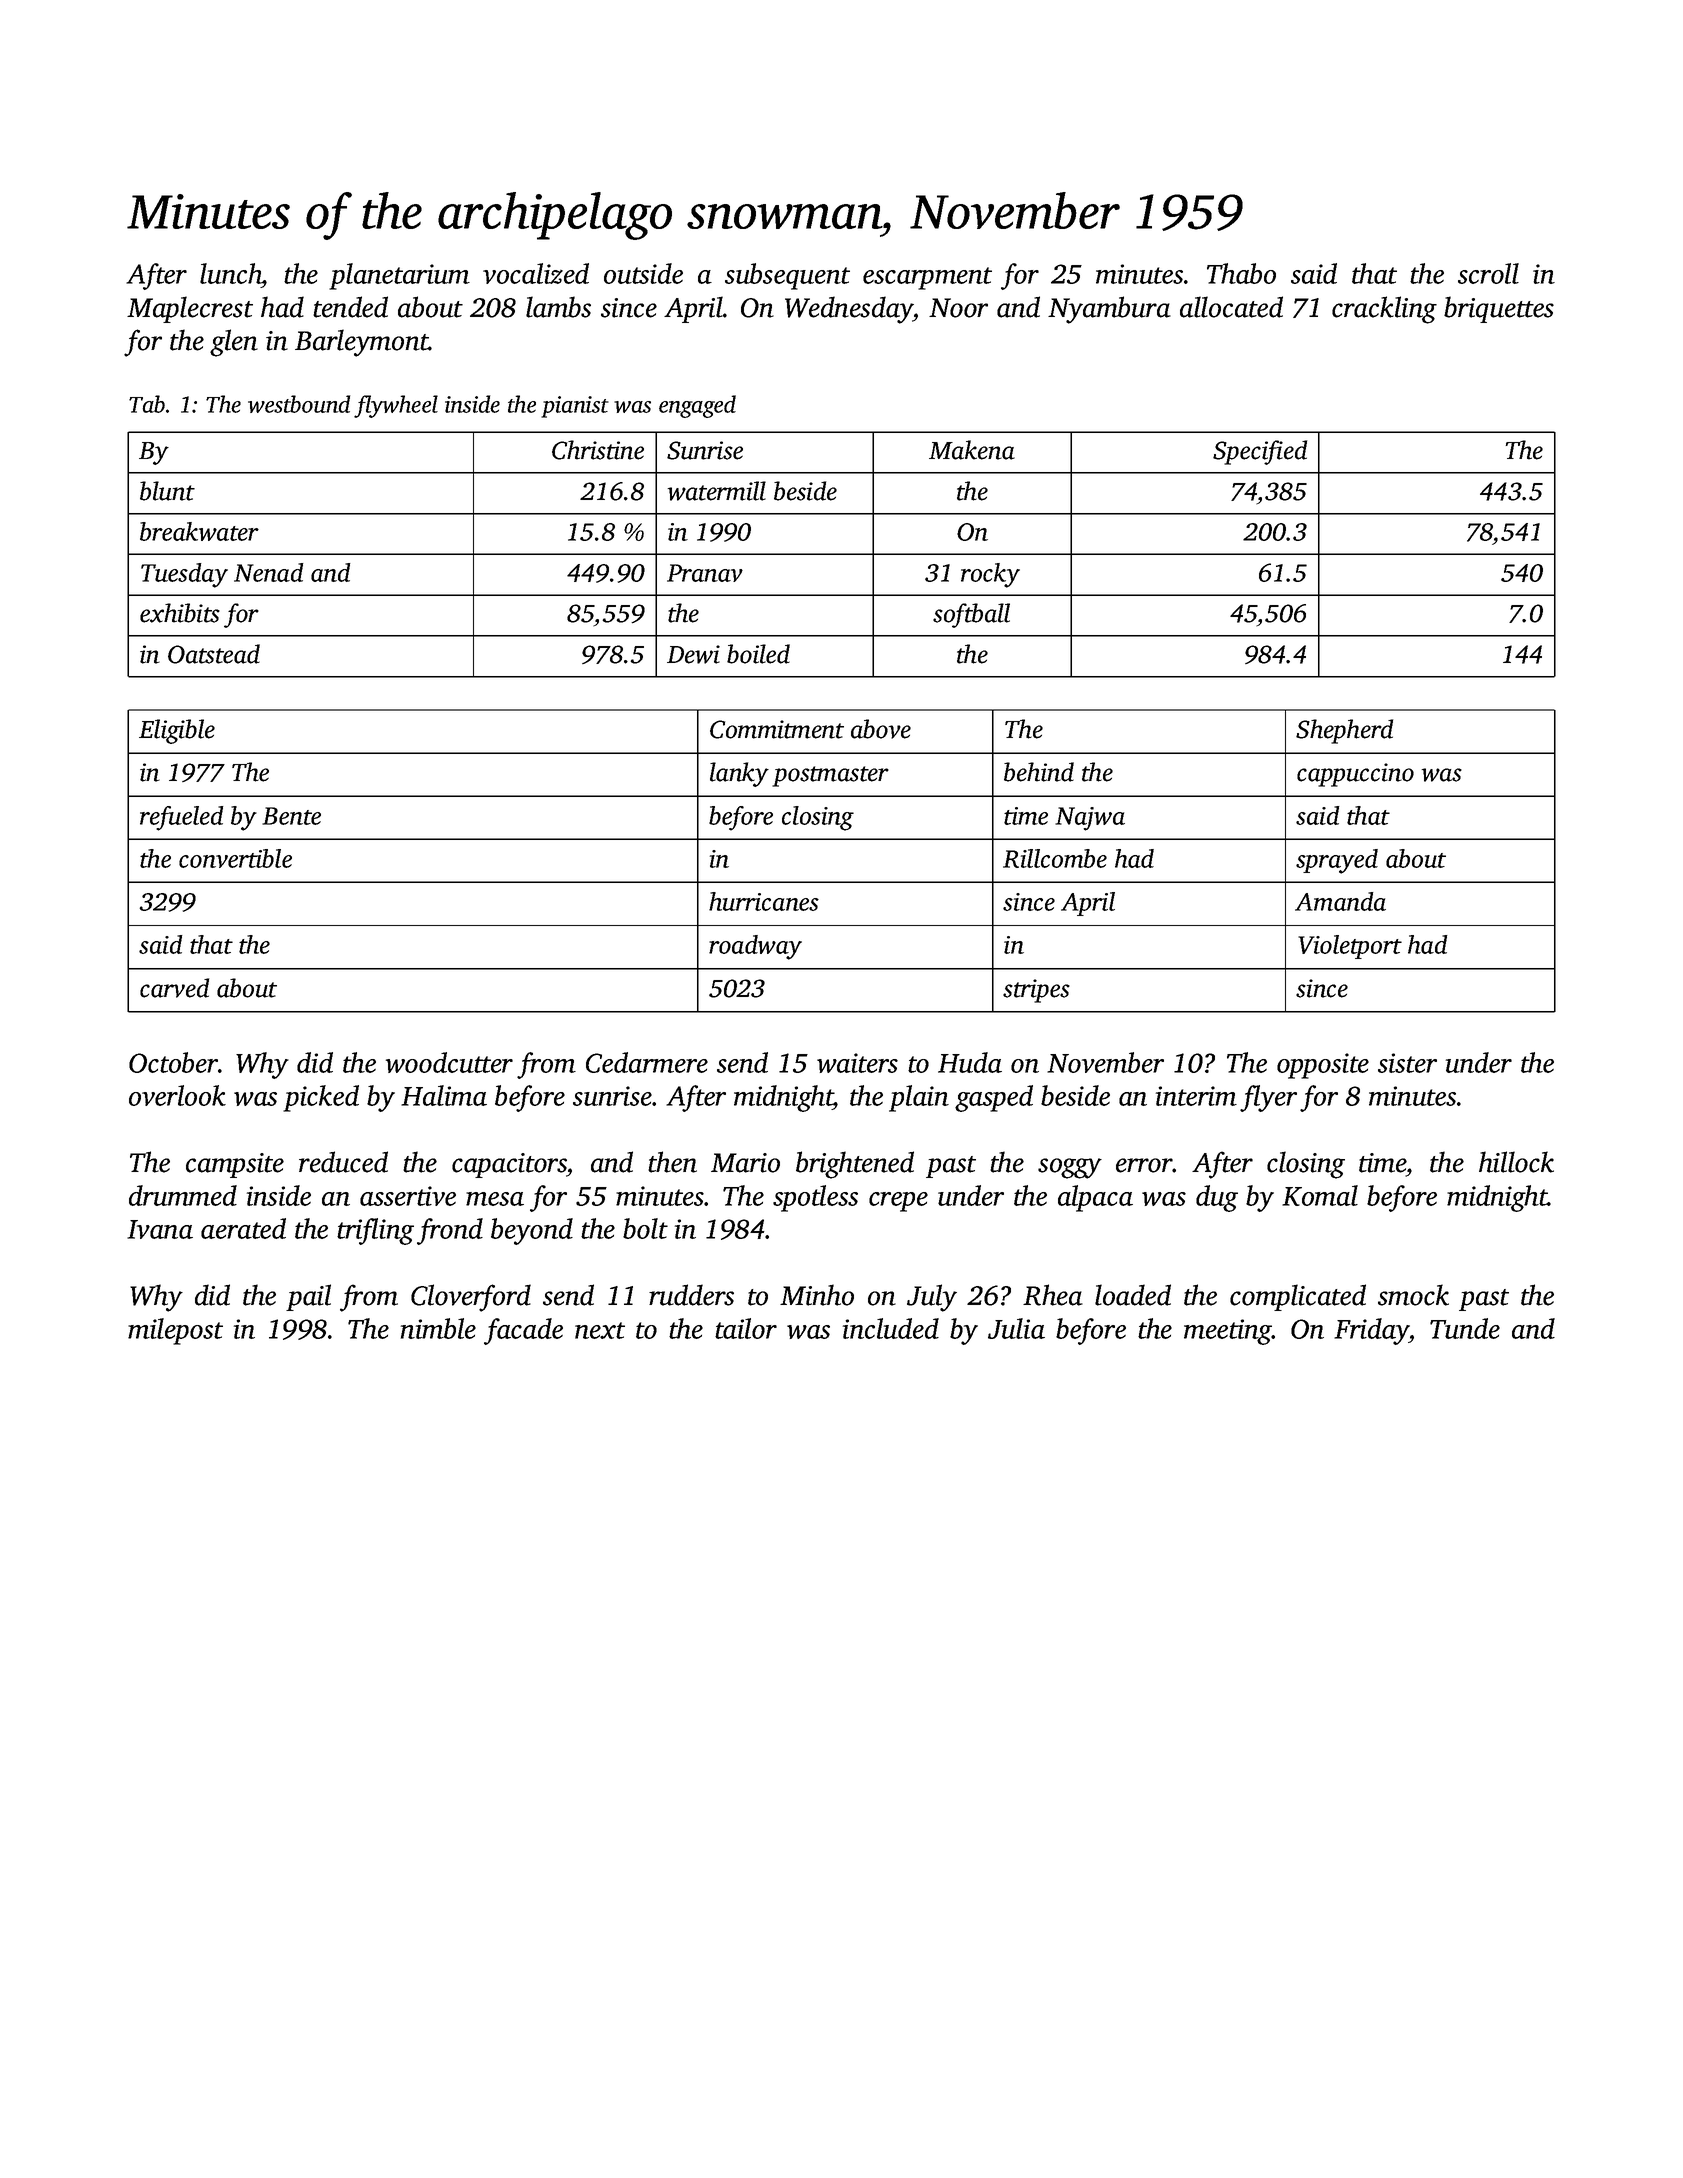 Image resolution: width=1683 pixels, height=2178 pixels. What do you see at coordinates (972, 450) in the document?
I see `Makena` at bounding box center [972, 450].
